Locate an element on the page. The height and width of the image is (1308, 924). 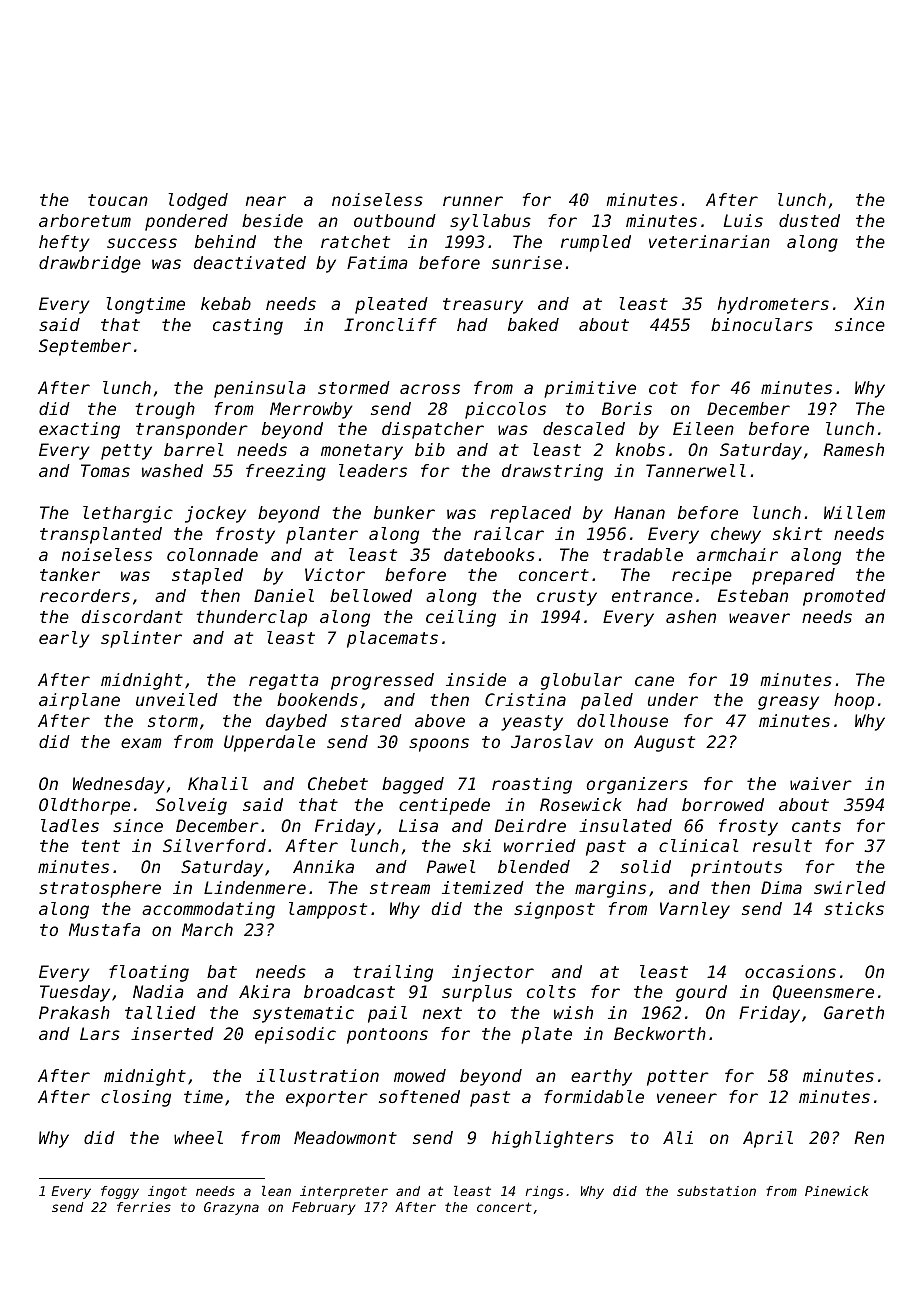
skirt is located at coordinates (797, 533).
